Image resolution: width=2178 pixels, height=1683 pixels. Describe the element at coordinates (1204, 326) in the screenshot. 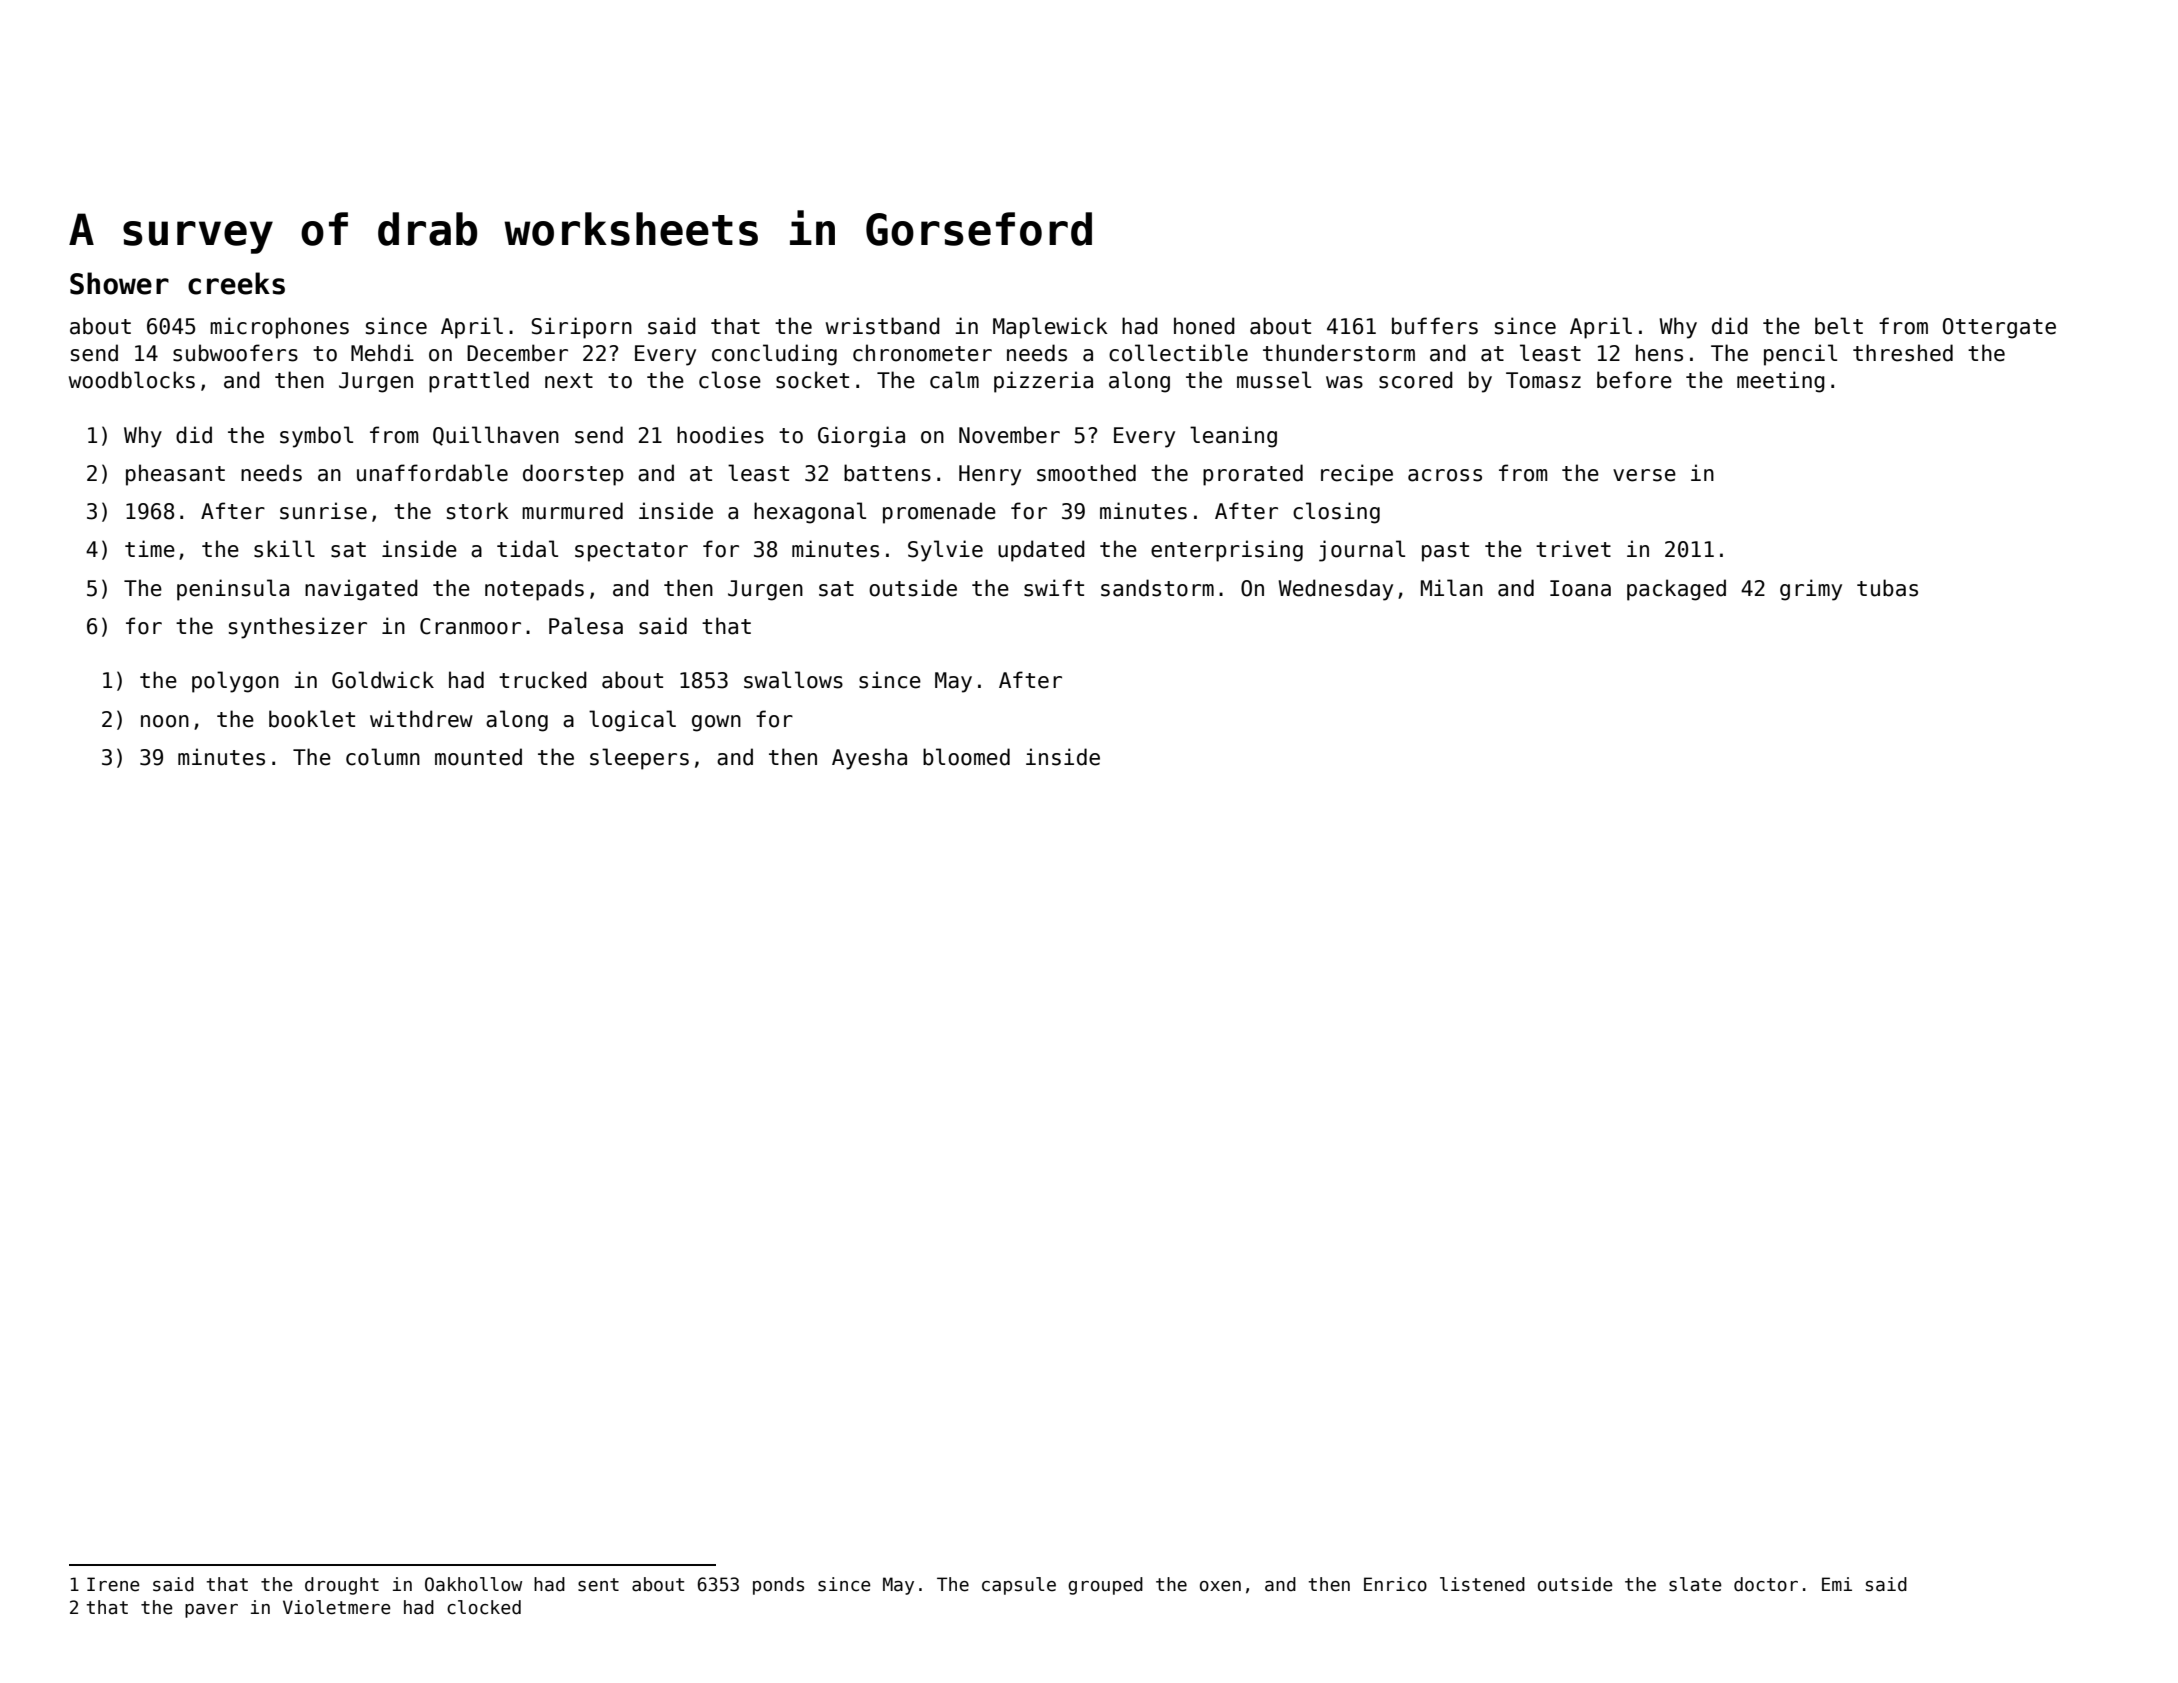

I see `honed` at that location.
